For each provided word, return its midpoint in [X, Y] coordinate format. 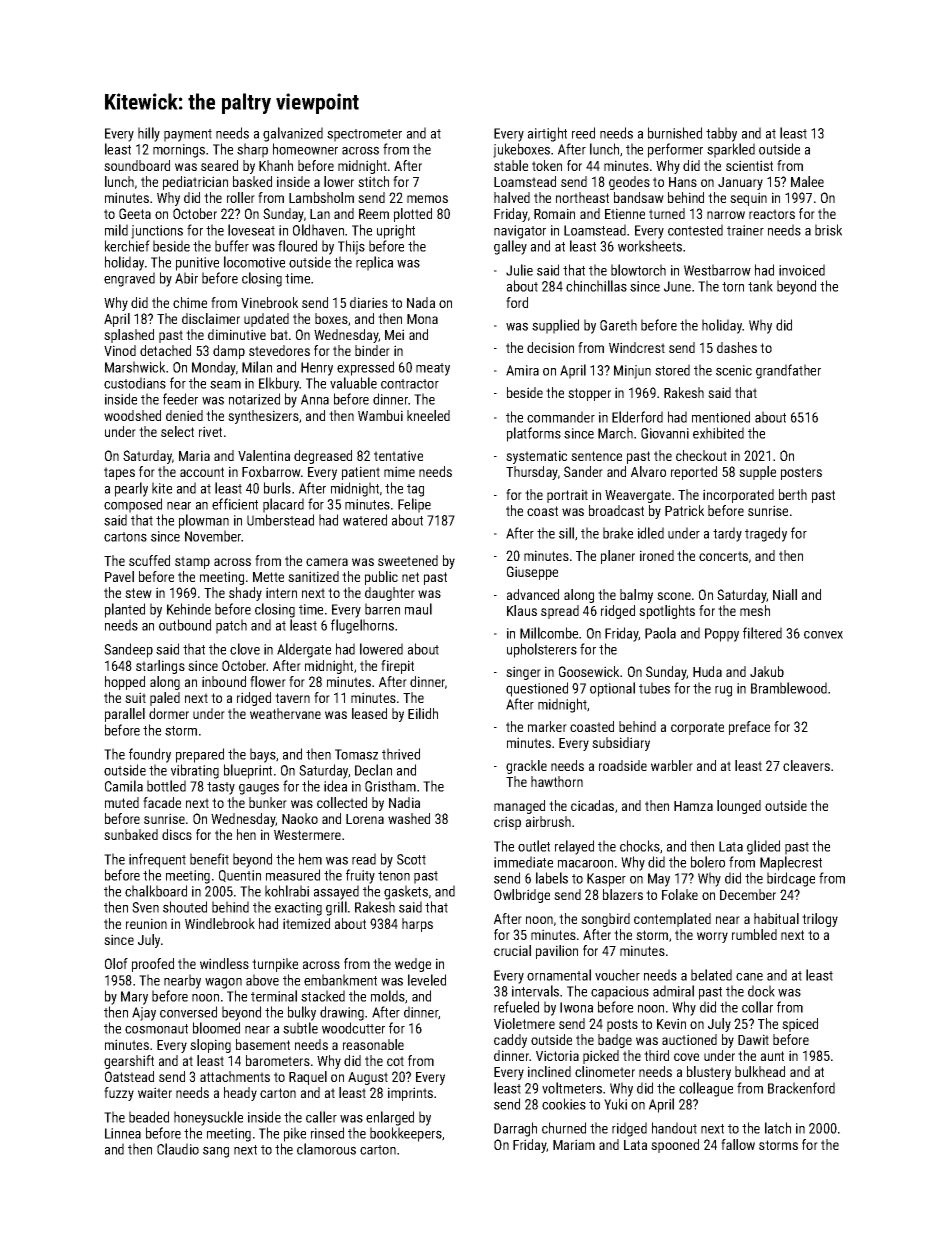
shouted [185, 907]
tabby [721, 134]
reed [583, 133]
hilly [149, 134]
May [659, 880]
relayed [574, 847]
